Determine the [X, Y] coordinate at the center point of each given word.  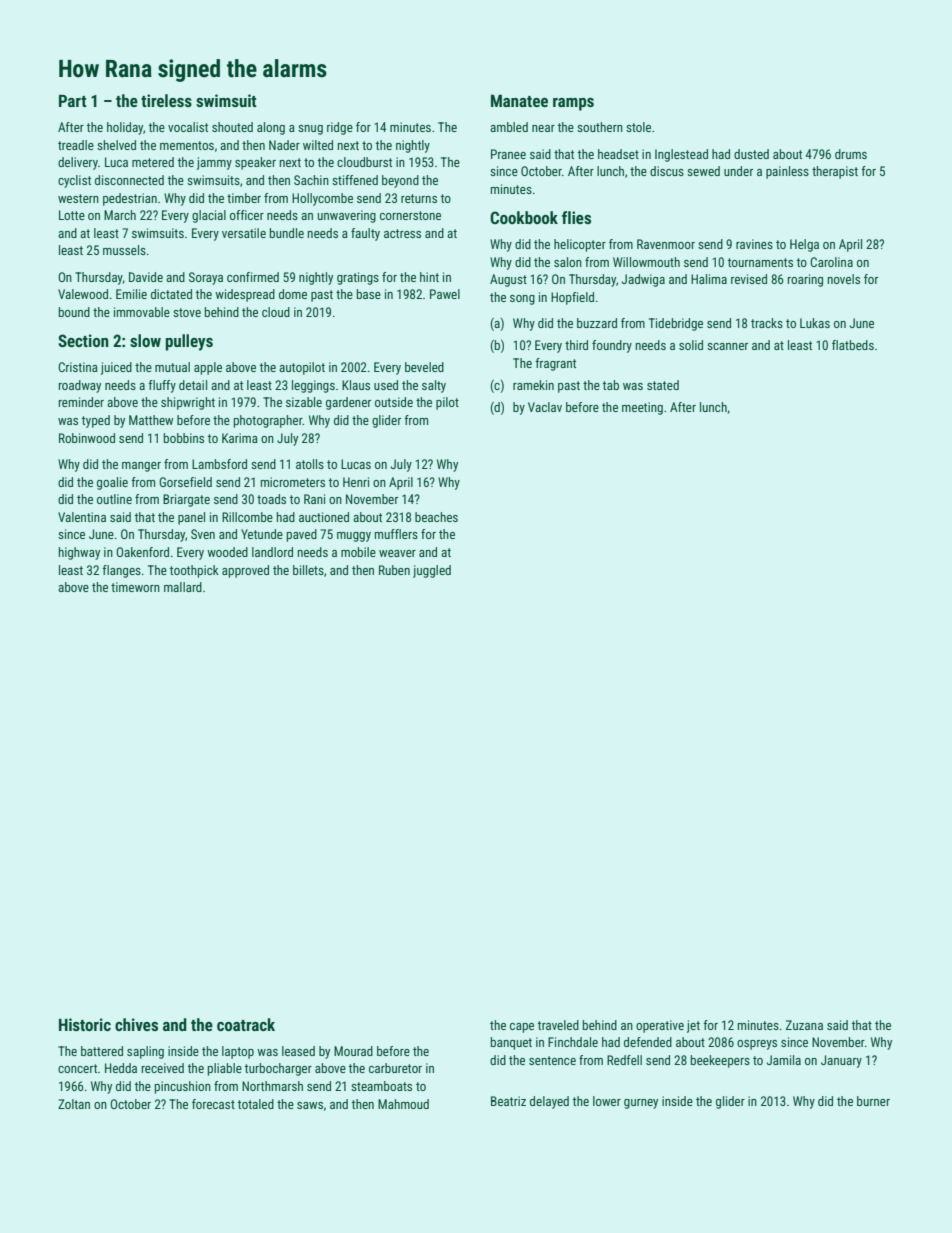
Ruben [394, 570]
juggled [432, 571]
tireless [166, 100]
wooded [227, 552]
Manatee [519, 100]
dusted [751, 154]
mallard [183, 587]
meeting [642, 408]
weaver [397, 553]
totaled [256, 1104]
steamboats [381, 1086]
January [841, 1061]
